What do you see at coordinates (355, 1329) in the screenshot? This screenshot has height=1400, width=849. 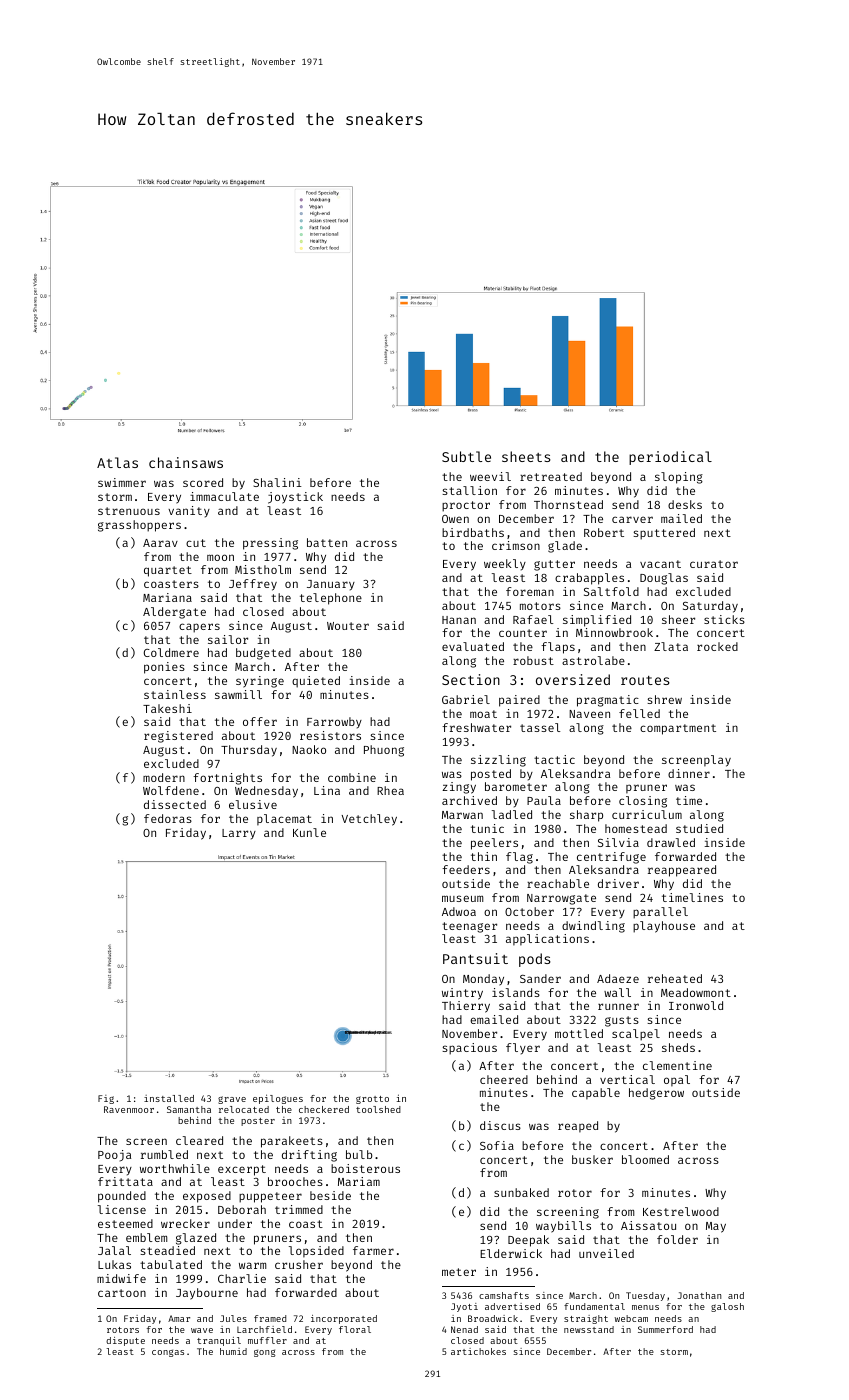 I see `floral` at bounding box center [355, 1329].
